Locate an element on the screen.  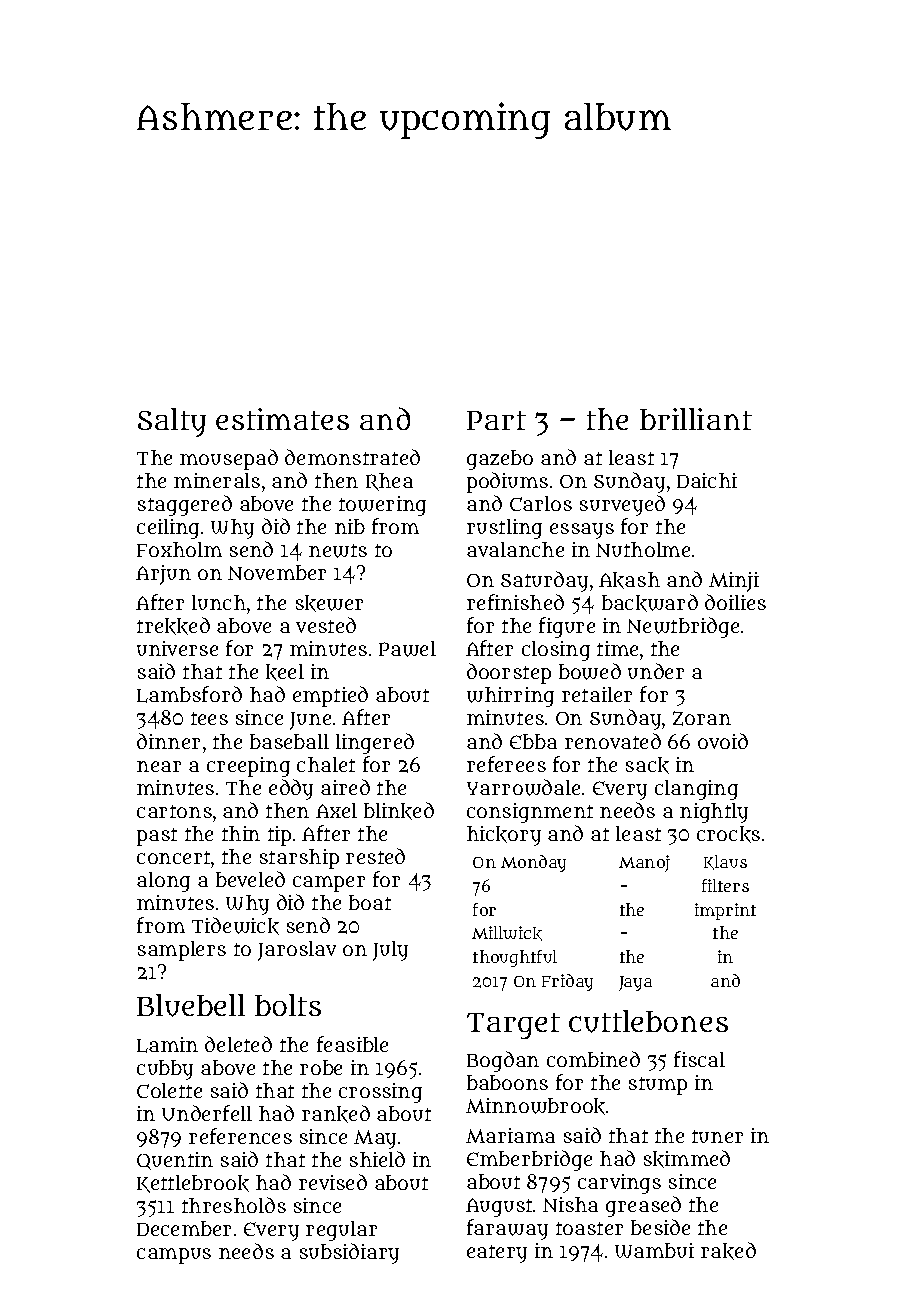
beveled is located at coordinates (250, 879).
